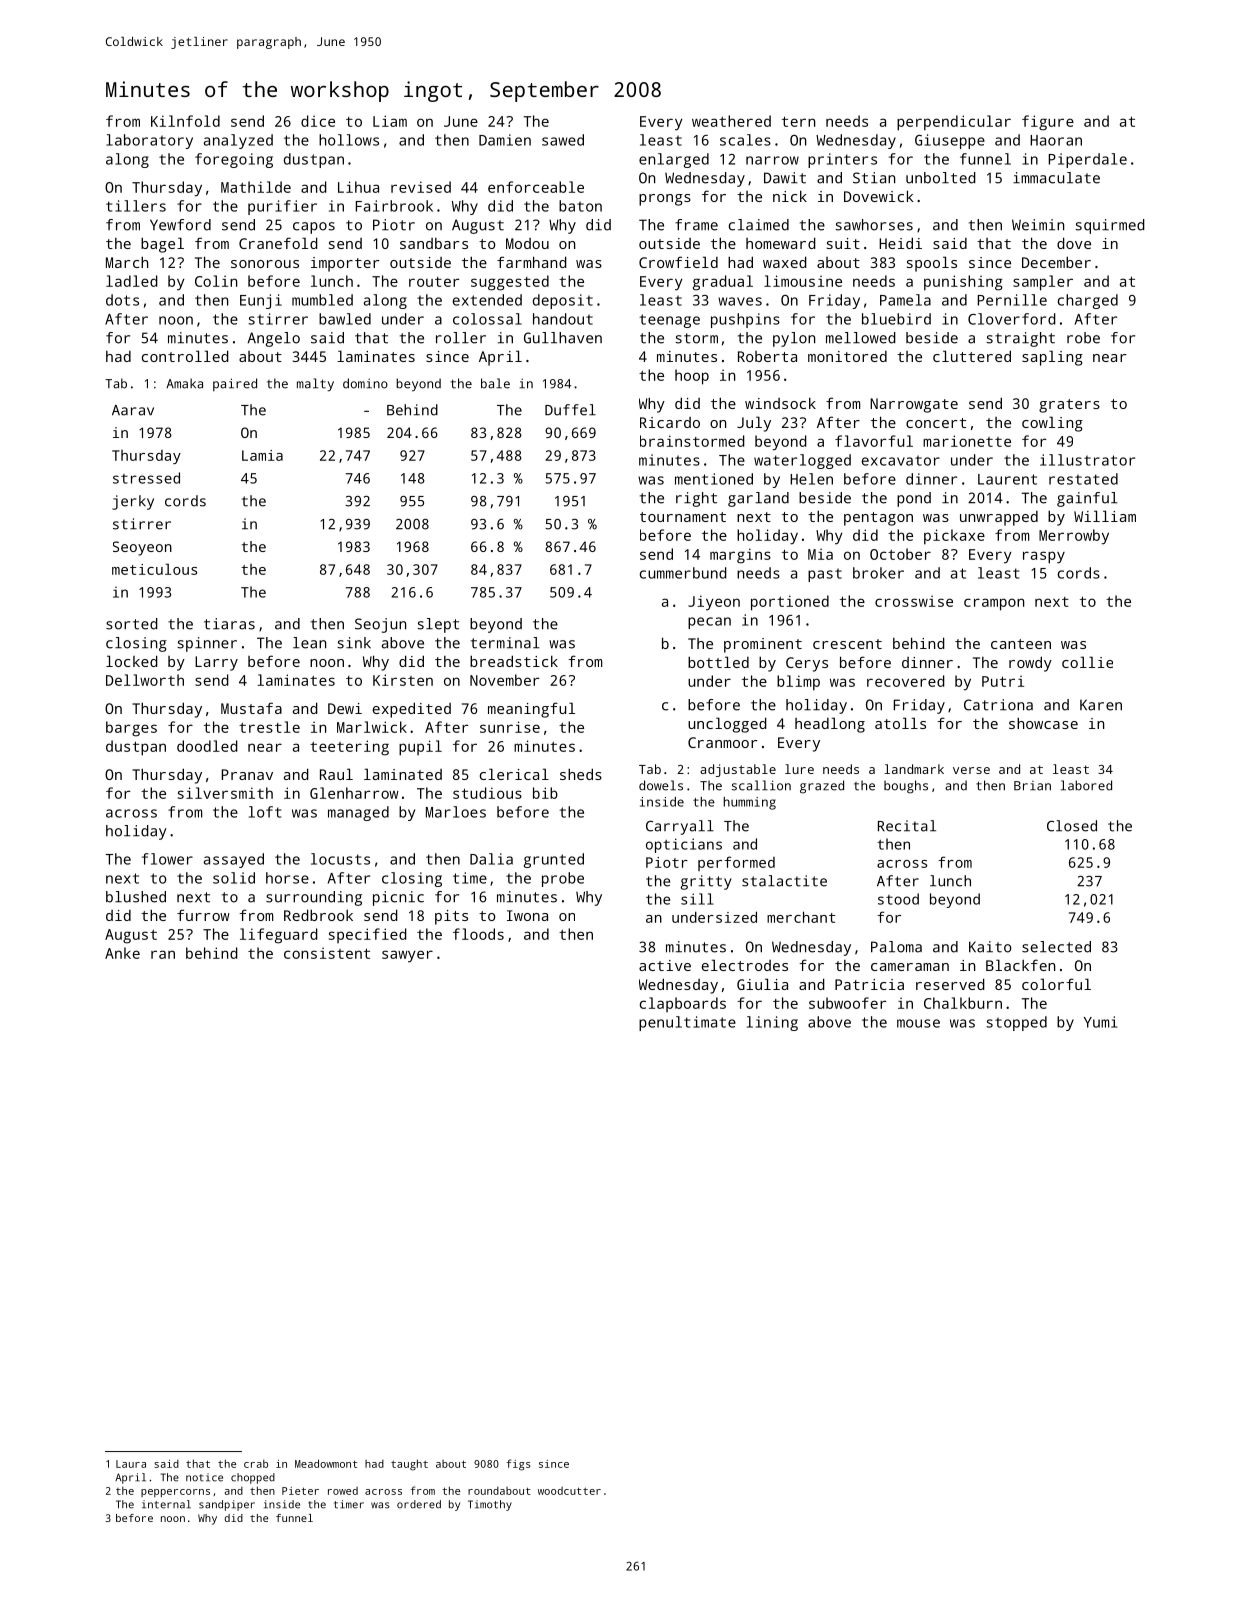 Image resolution: width=1251 pixels, height=1619 pixels. Describe the element at coordinates (185, 121) in the screenshot. I see `Kilnfold` at that location.
